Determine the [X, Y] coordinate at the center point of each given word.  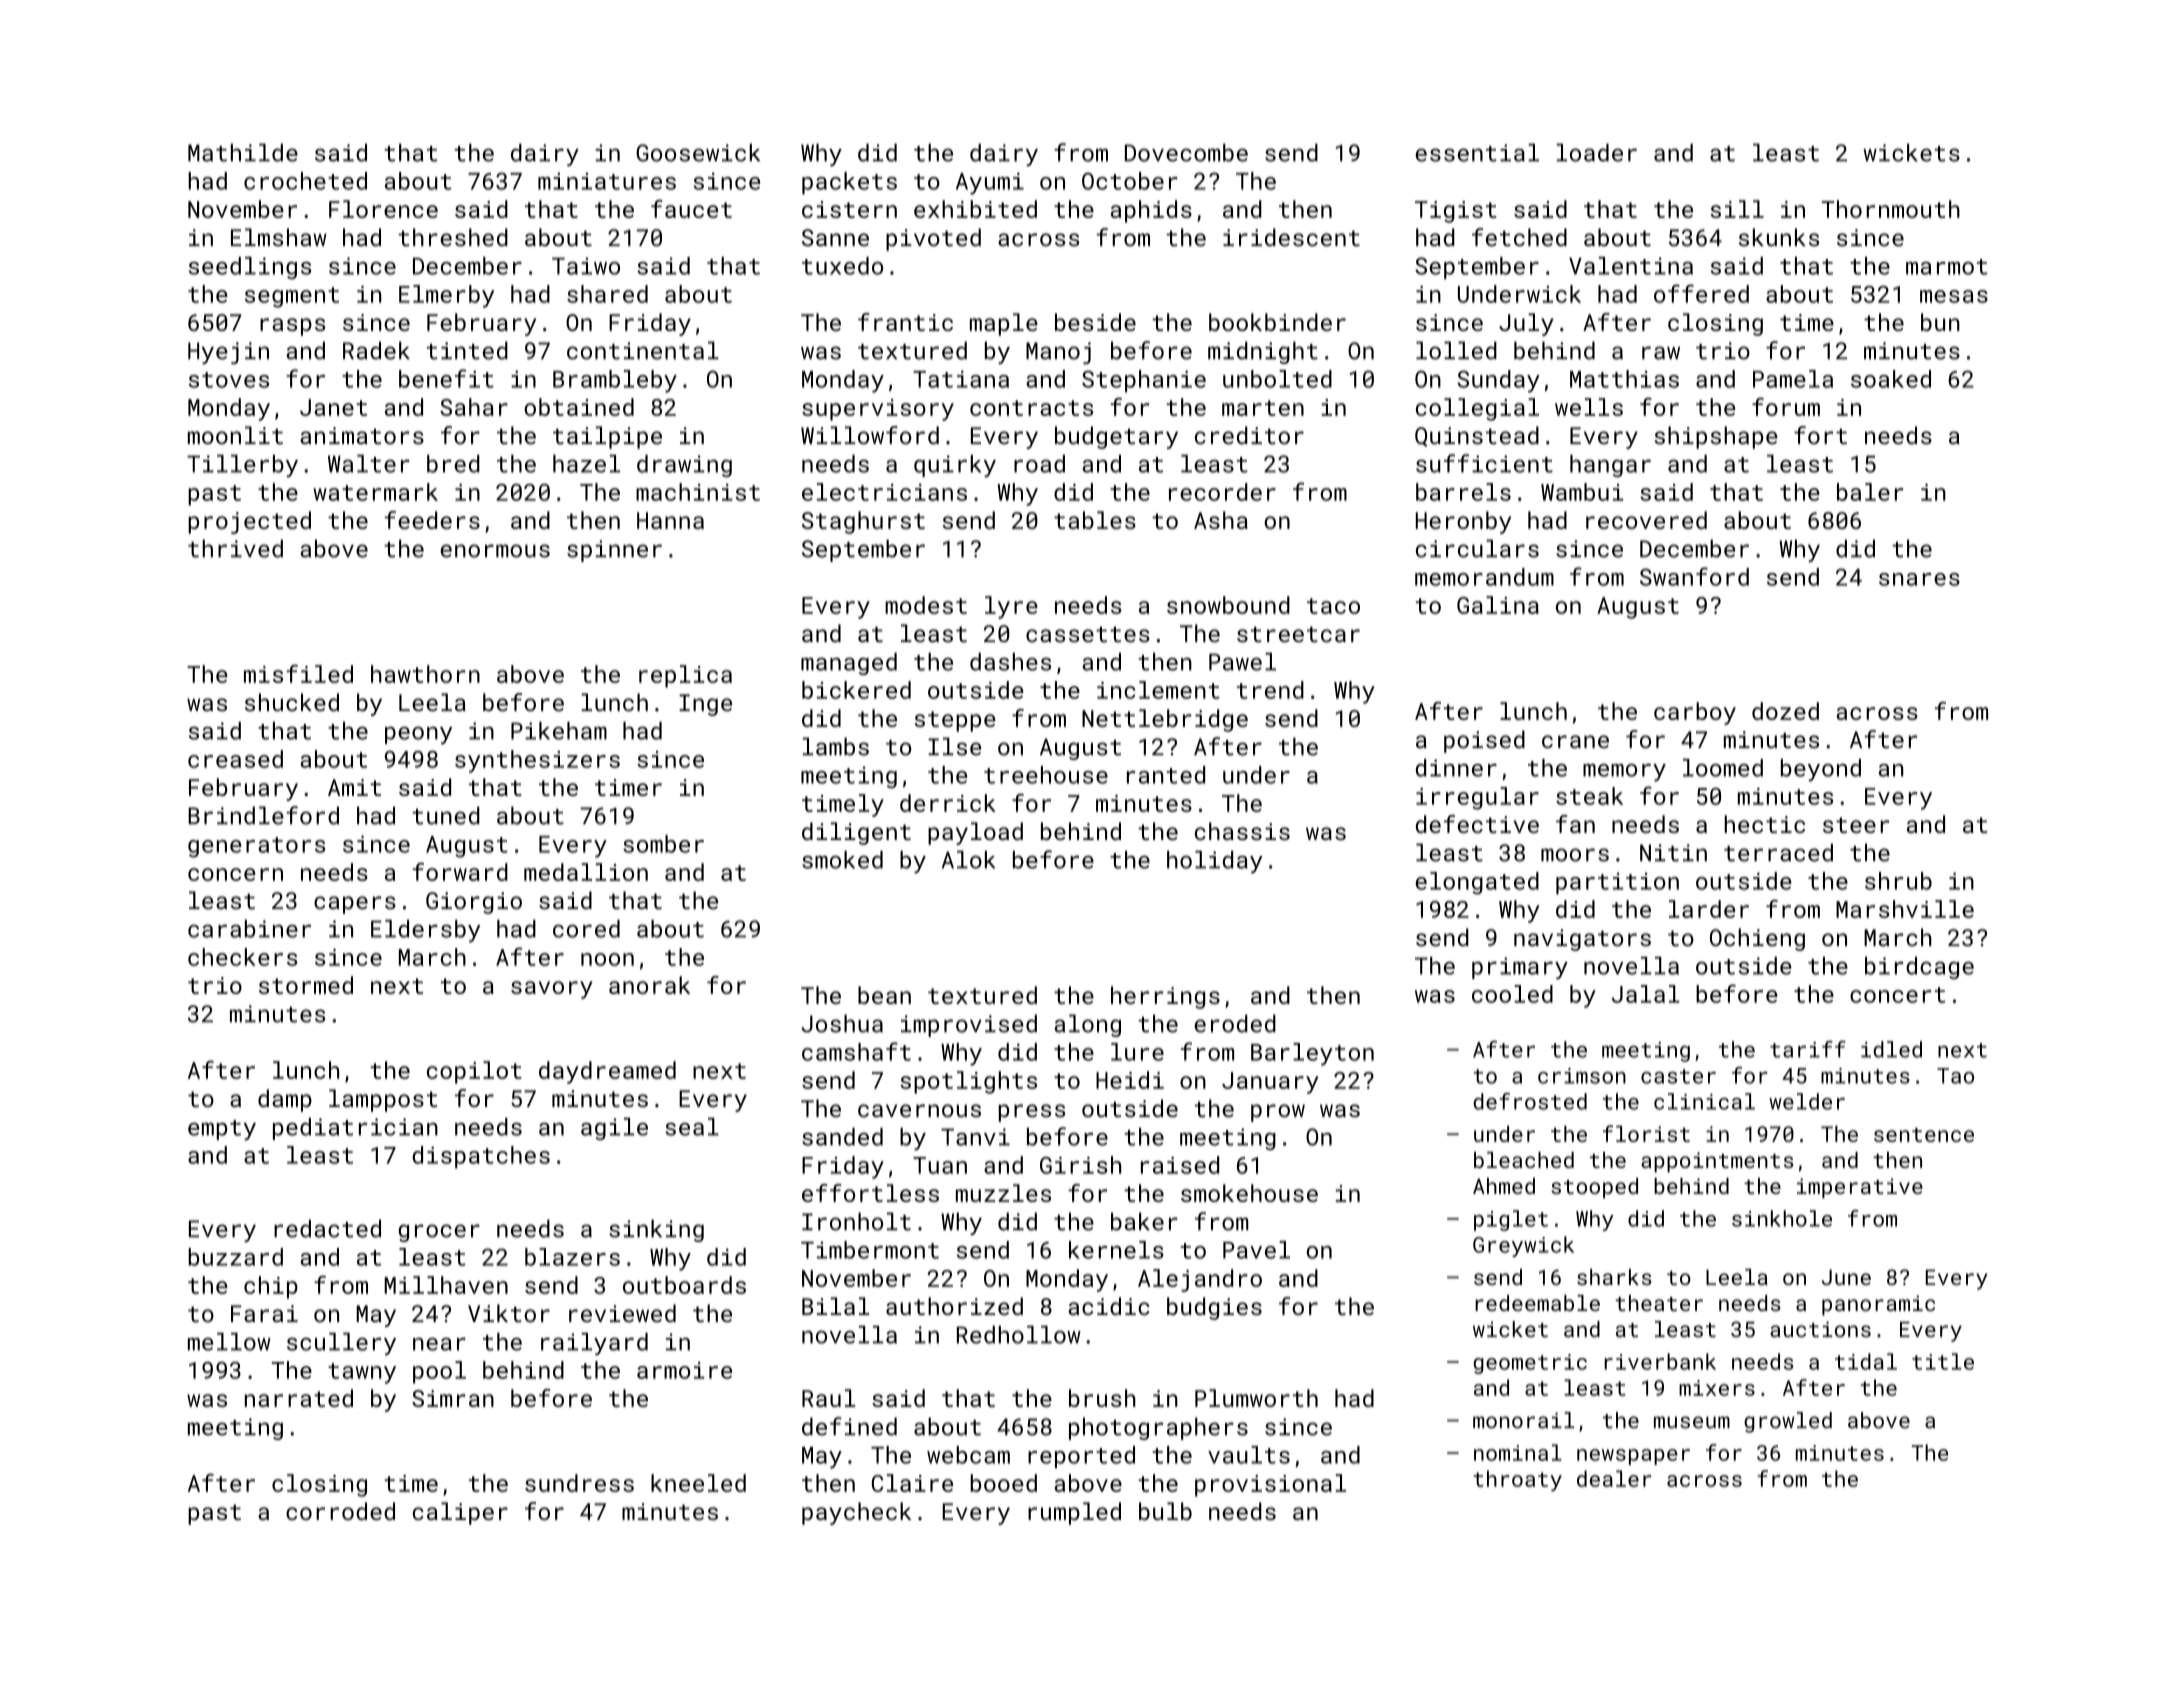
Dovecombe [1186, 152]
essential [1477, 152]
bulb [1165, 1511]
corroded [340, 1511]
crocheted [305, 181]
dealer [1614, 1478]
